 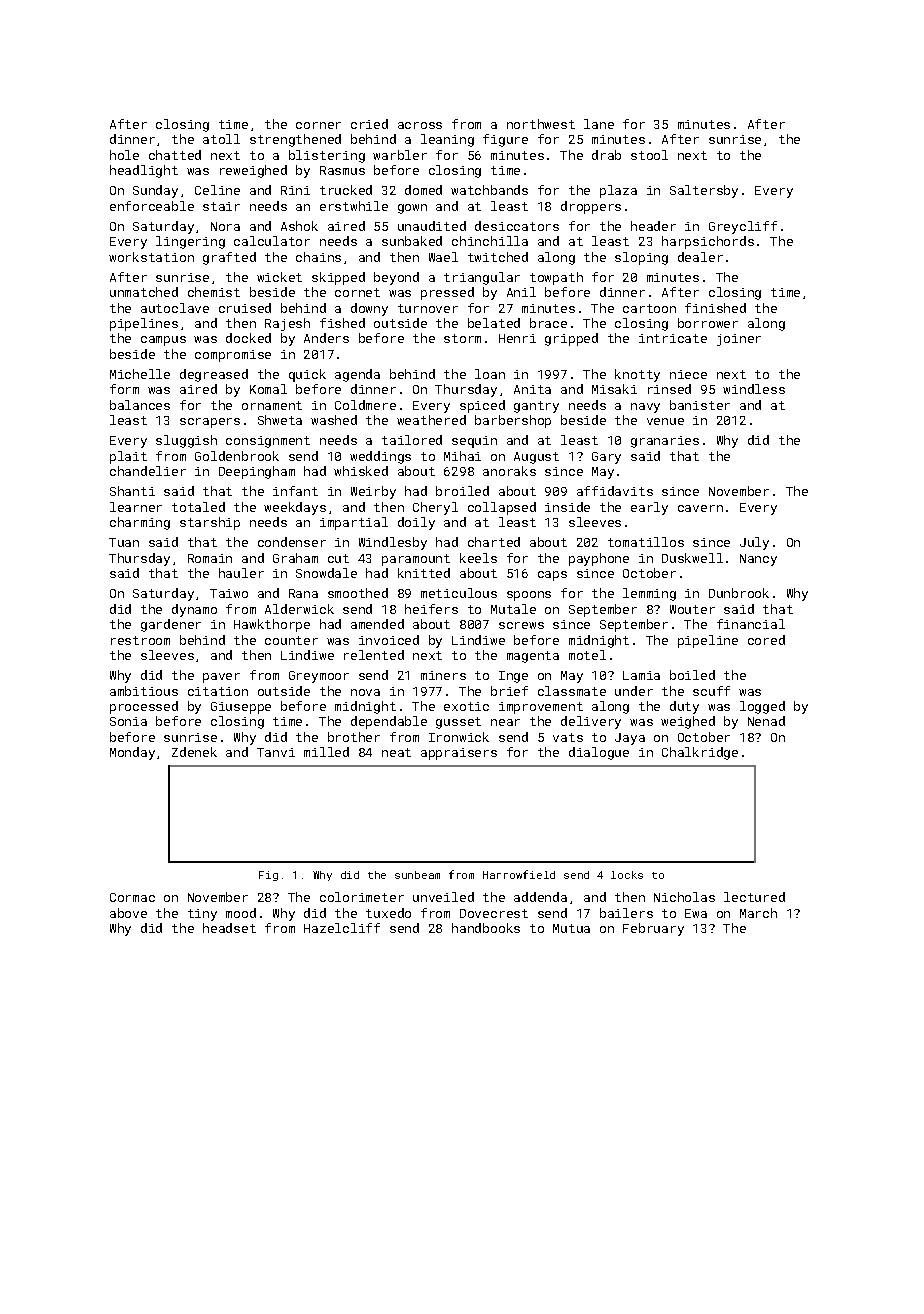 What do you see at coordinates (420, 125) in the screenshot?
I see `across` at bounding box center [420, 125].
